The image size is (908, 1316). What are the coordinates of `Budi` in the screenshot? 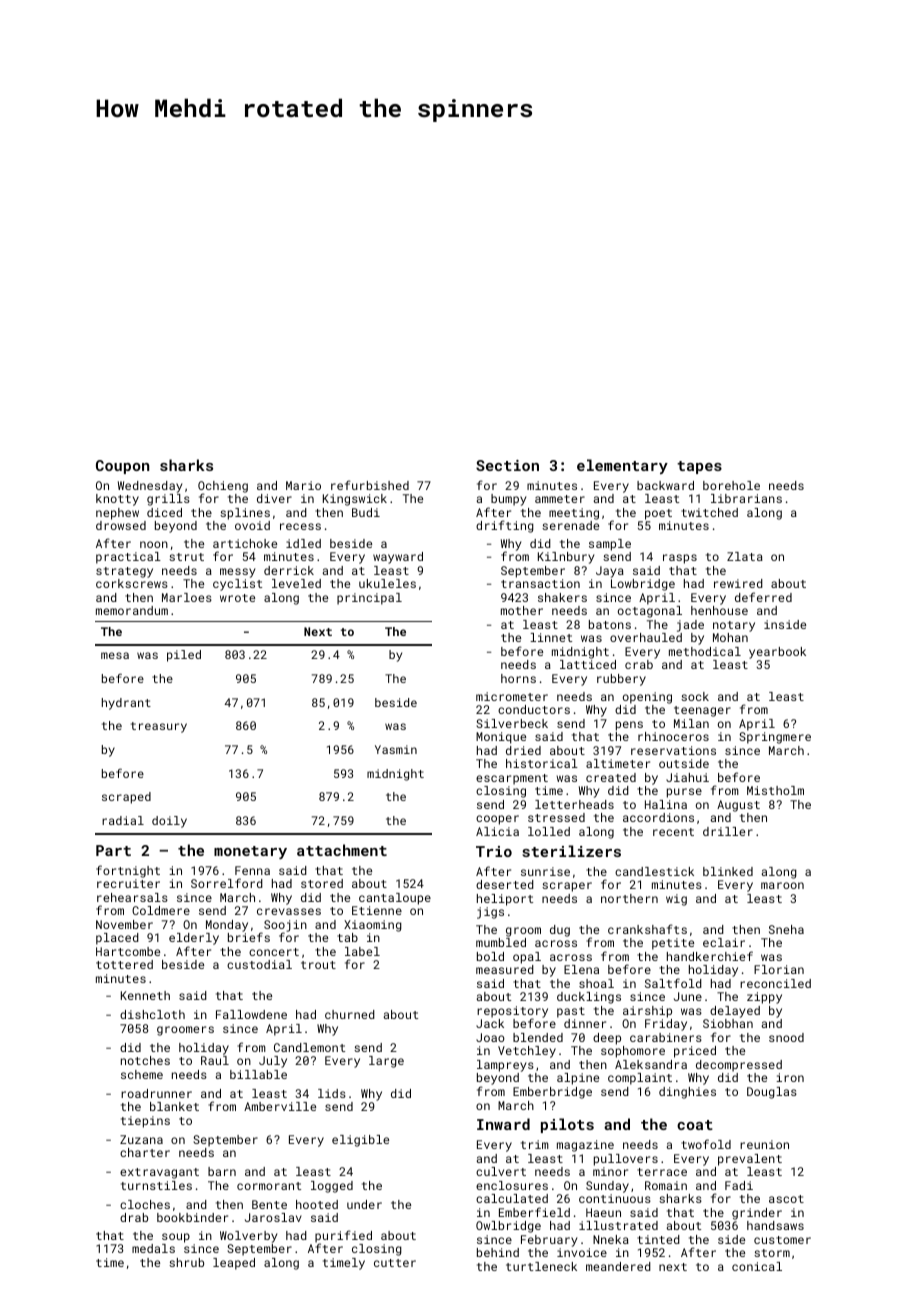 It's located at (366, 512).
